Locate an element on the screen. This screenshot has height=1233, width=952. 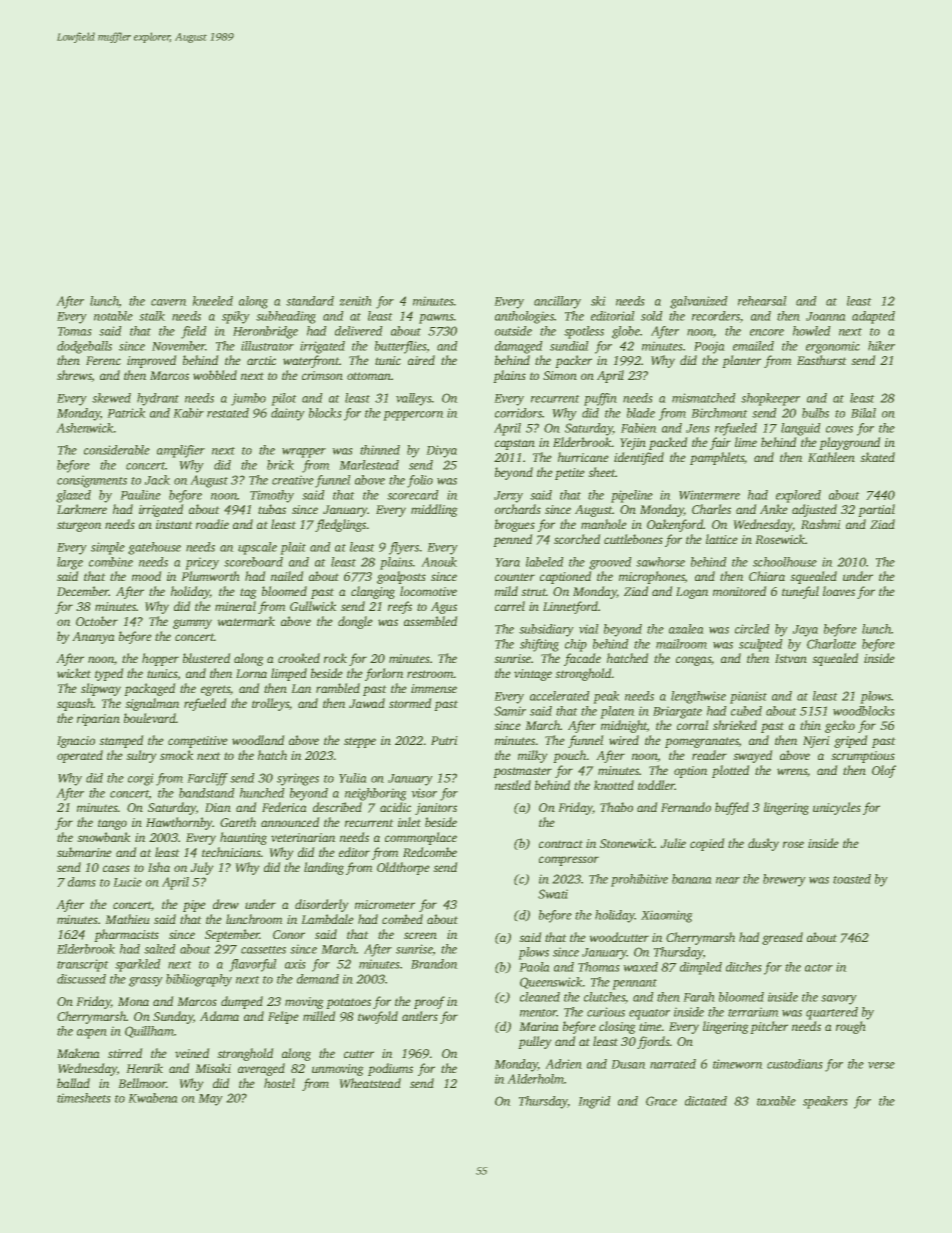
ski is located at coordinates (598, 301).
